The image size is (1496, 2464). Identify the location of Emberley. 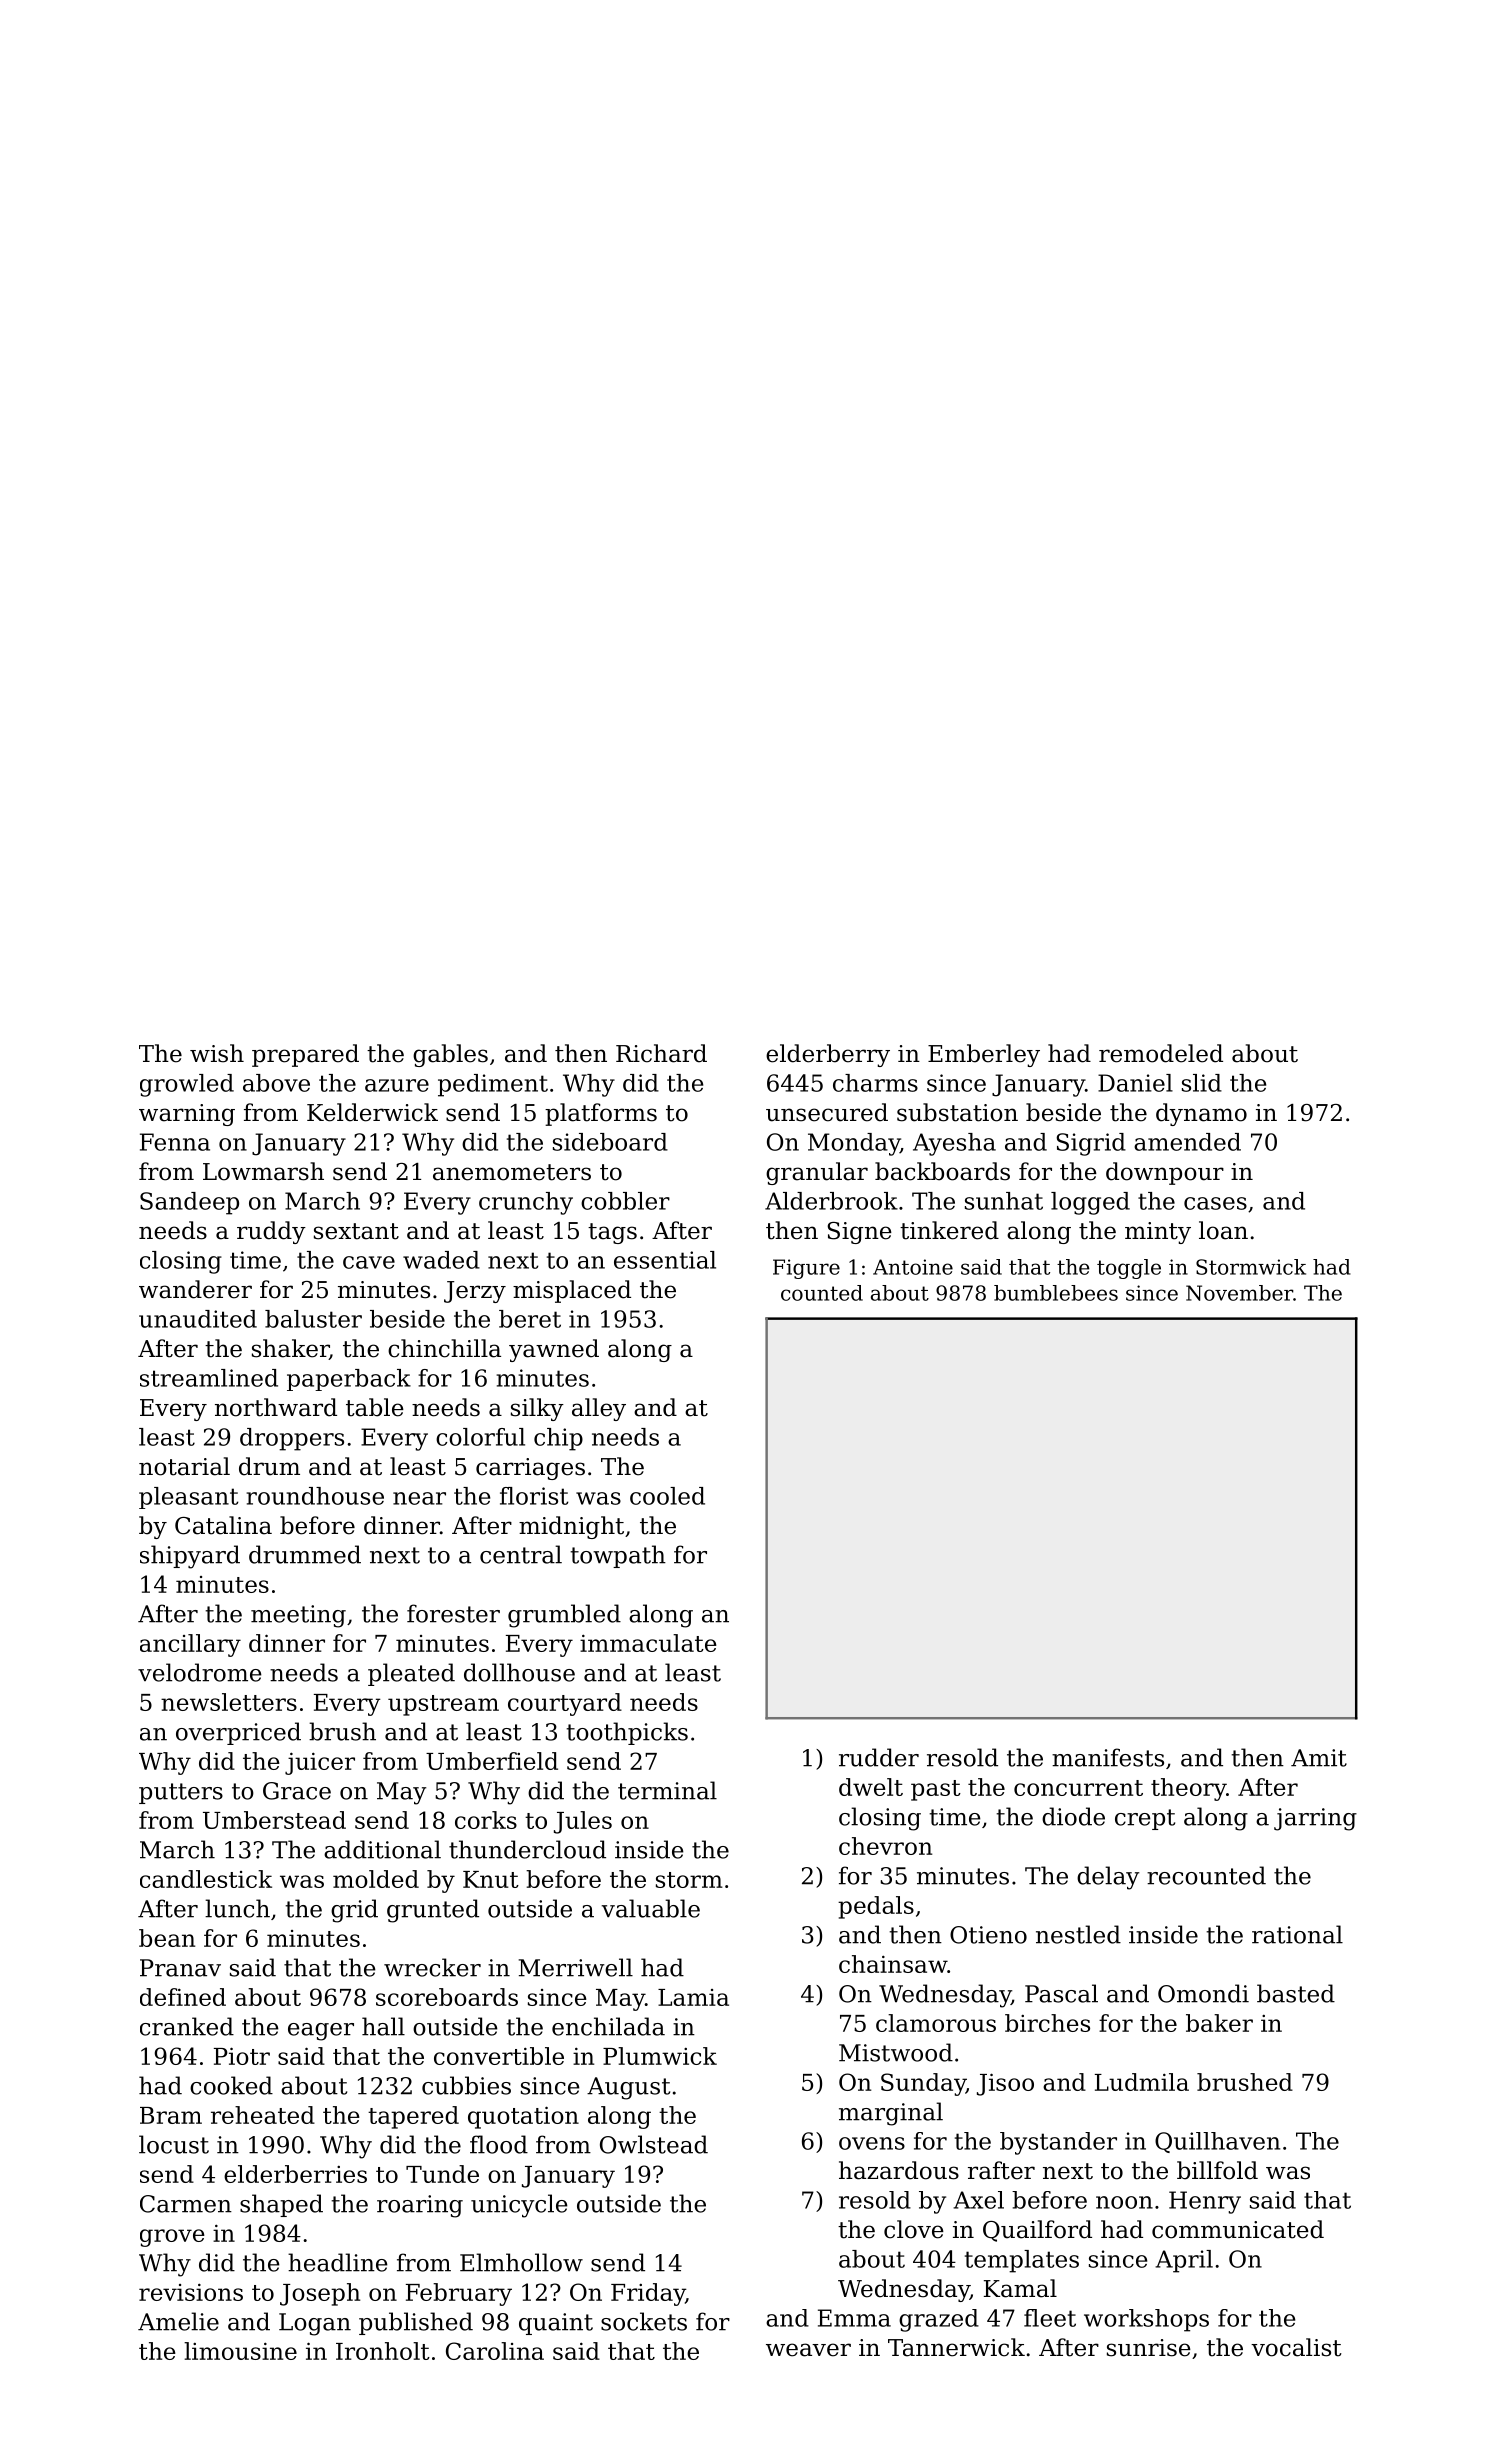
(984, 1055).
